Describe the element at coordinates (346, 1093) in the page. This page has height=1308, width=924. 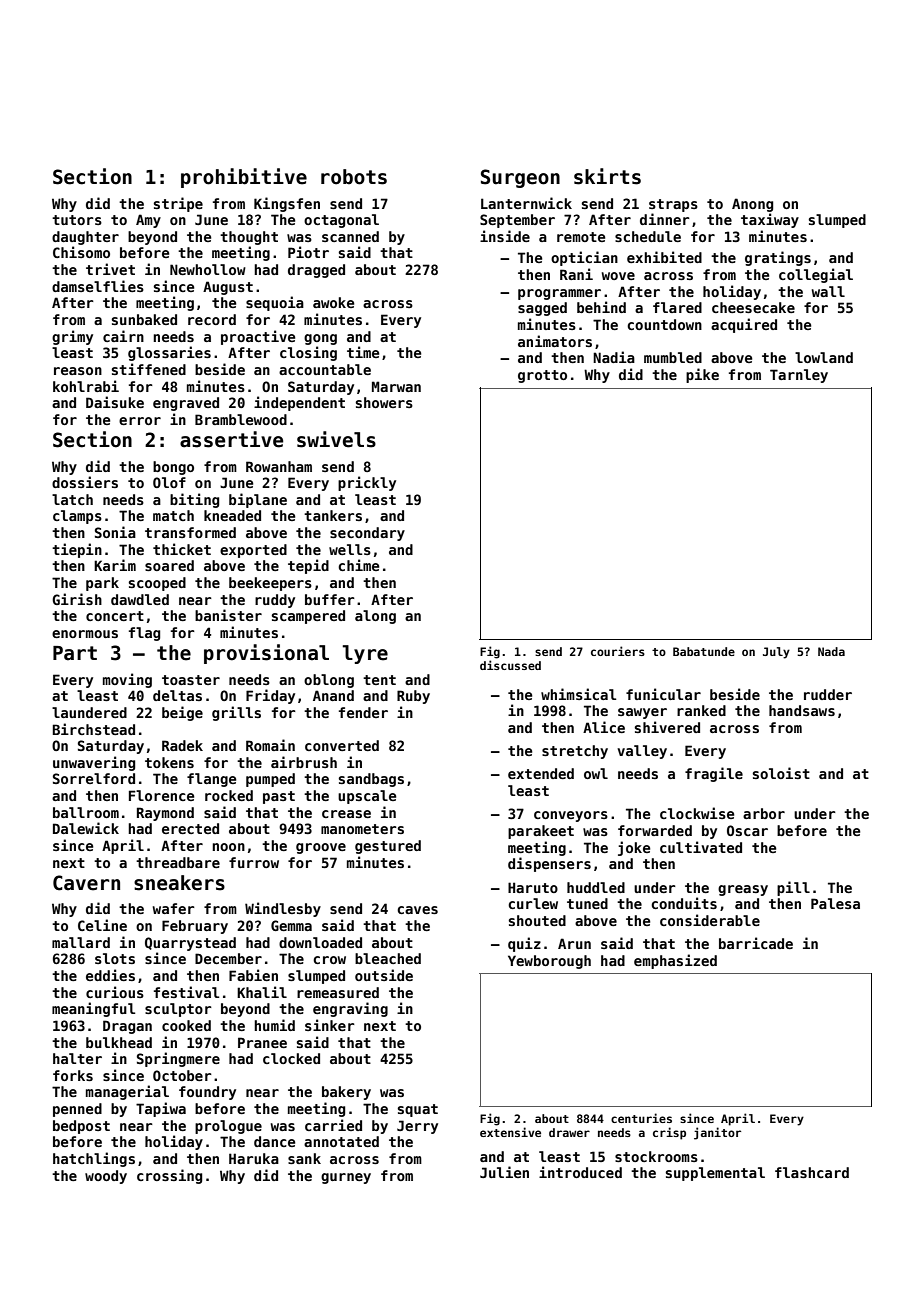
I see `bakery` at that location.
